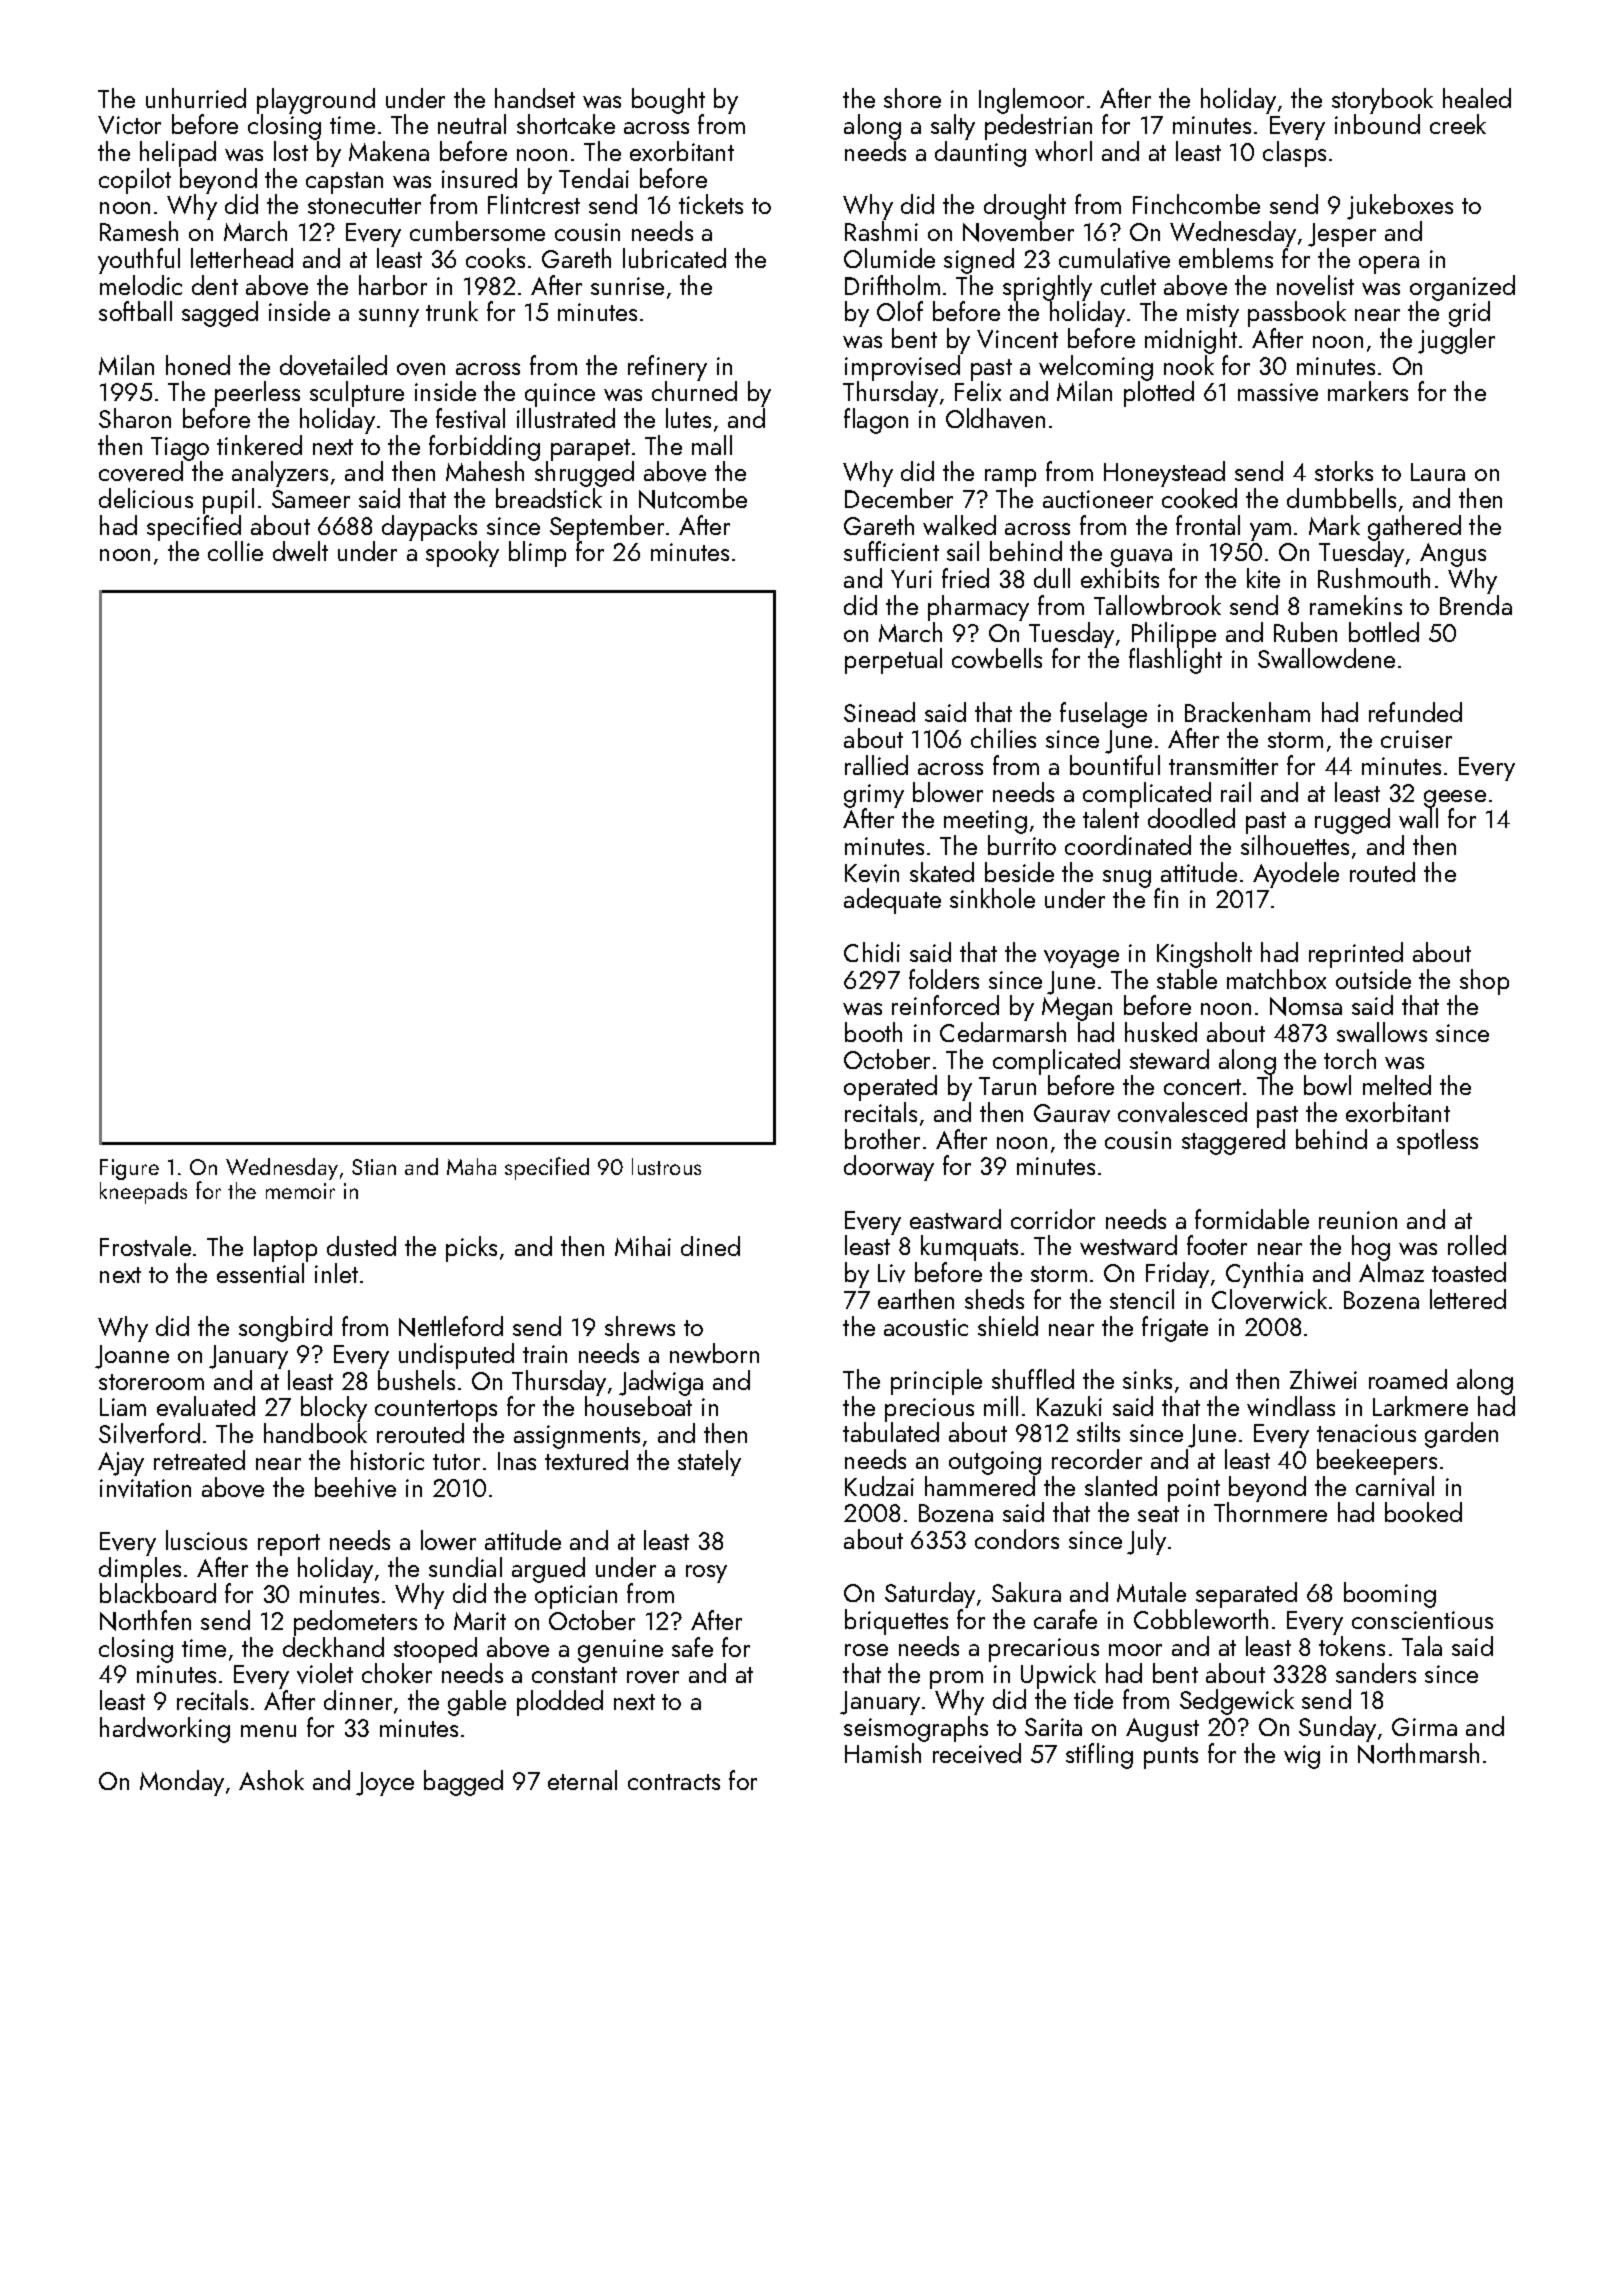 The width and height of the screenshot is (1620, 2292). What do you see at coordinates (196, 98) in the screenshot?
I see `unhurried` at bounding box center [196, 98].
